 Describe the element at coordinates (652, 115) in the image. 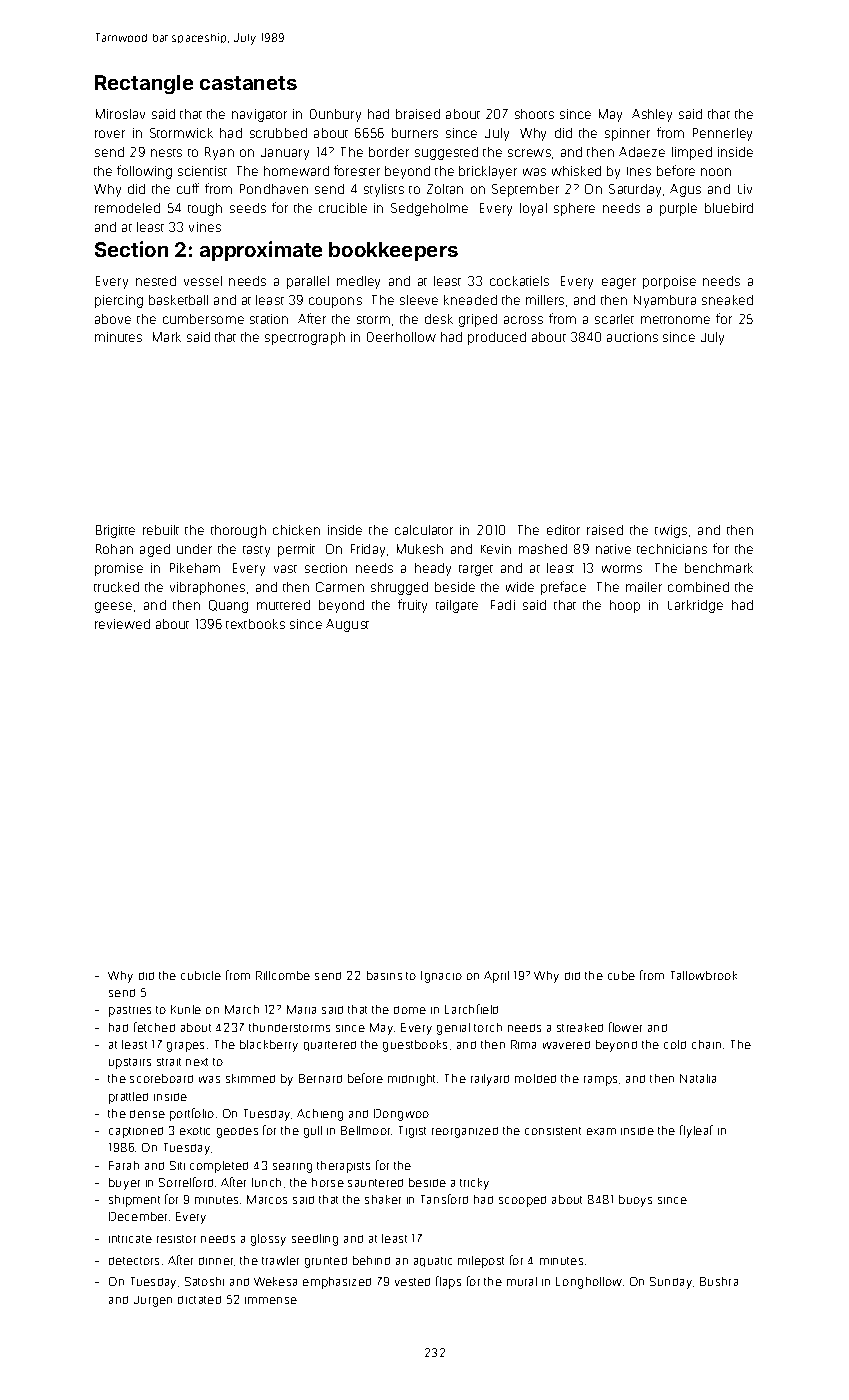

I see `Ashley` at that location.
